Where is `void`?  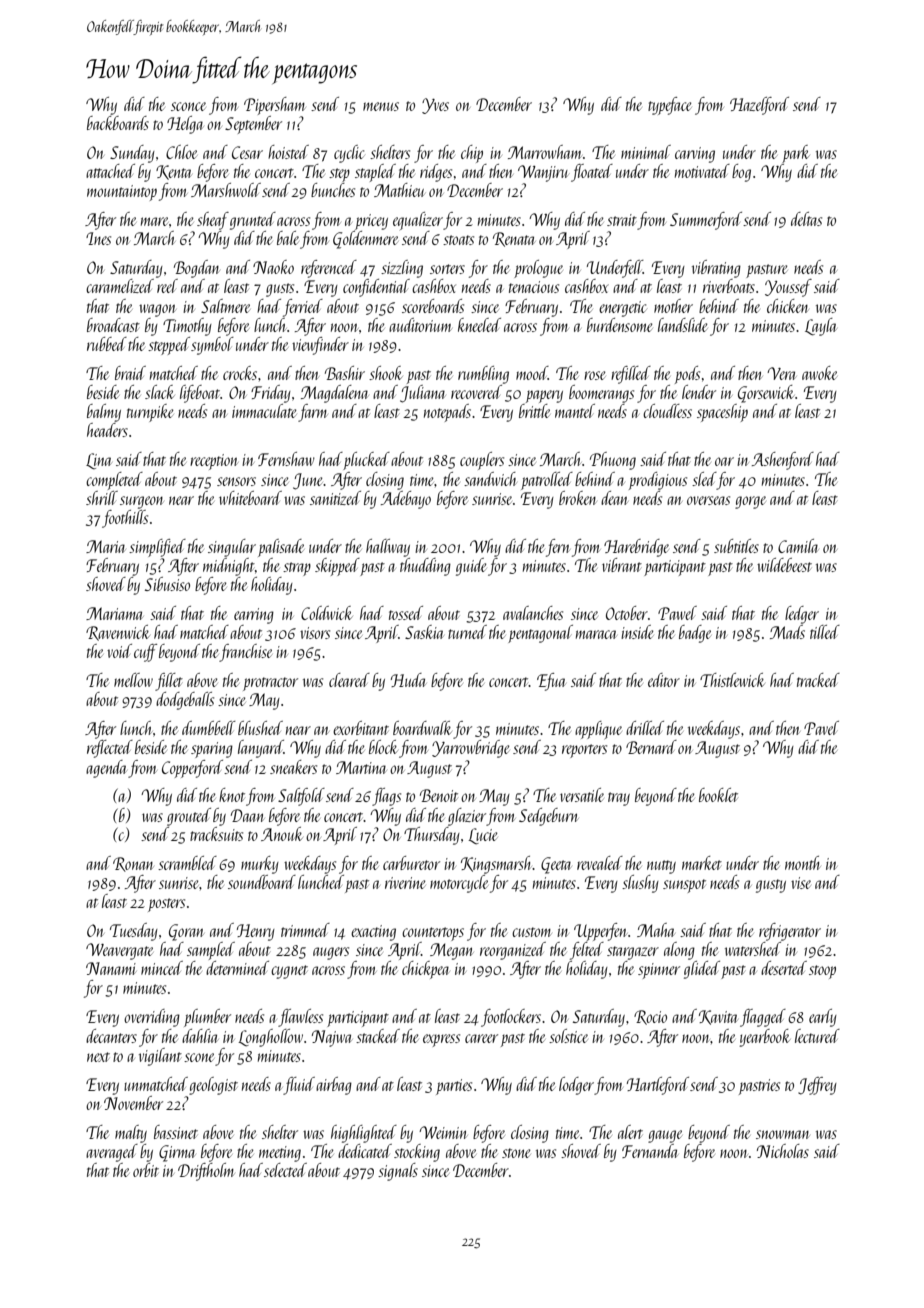
void is located at coordinates (119, 651).
